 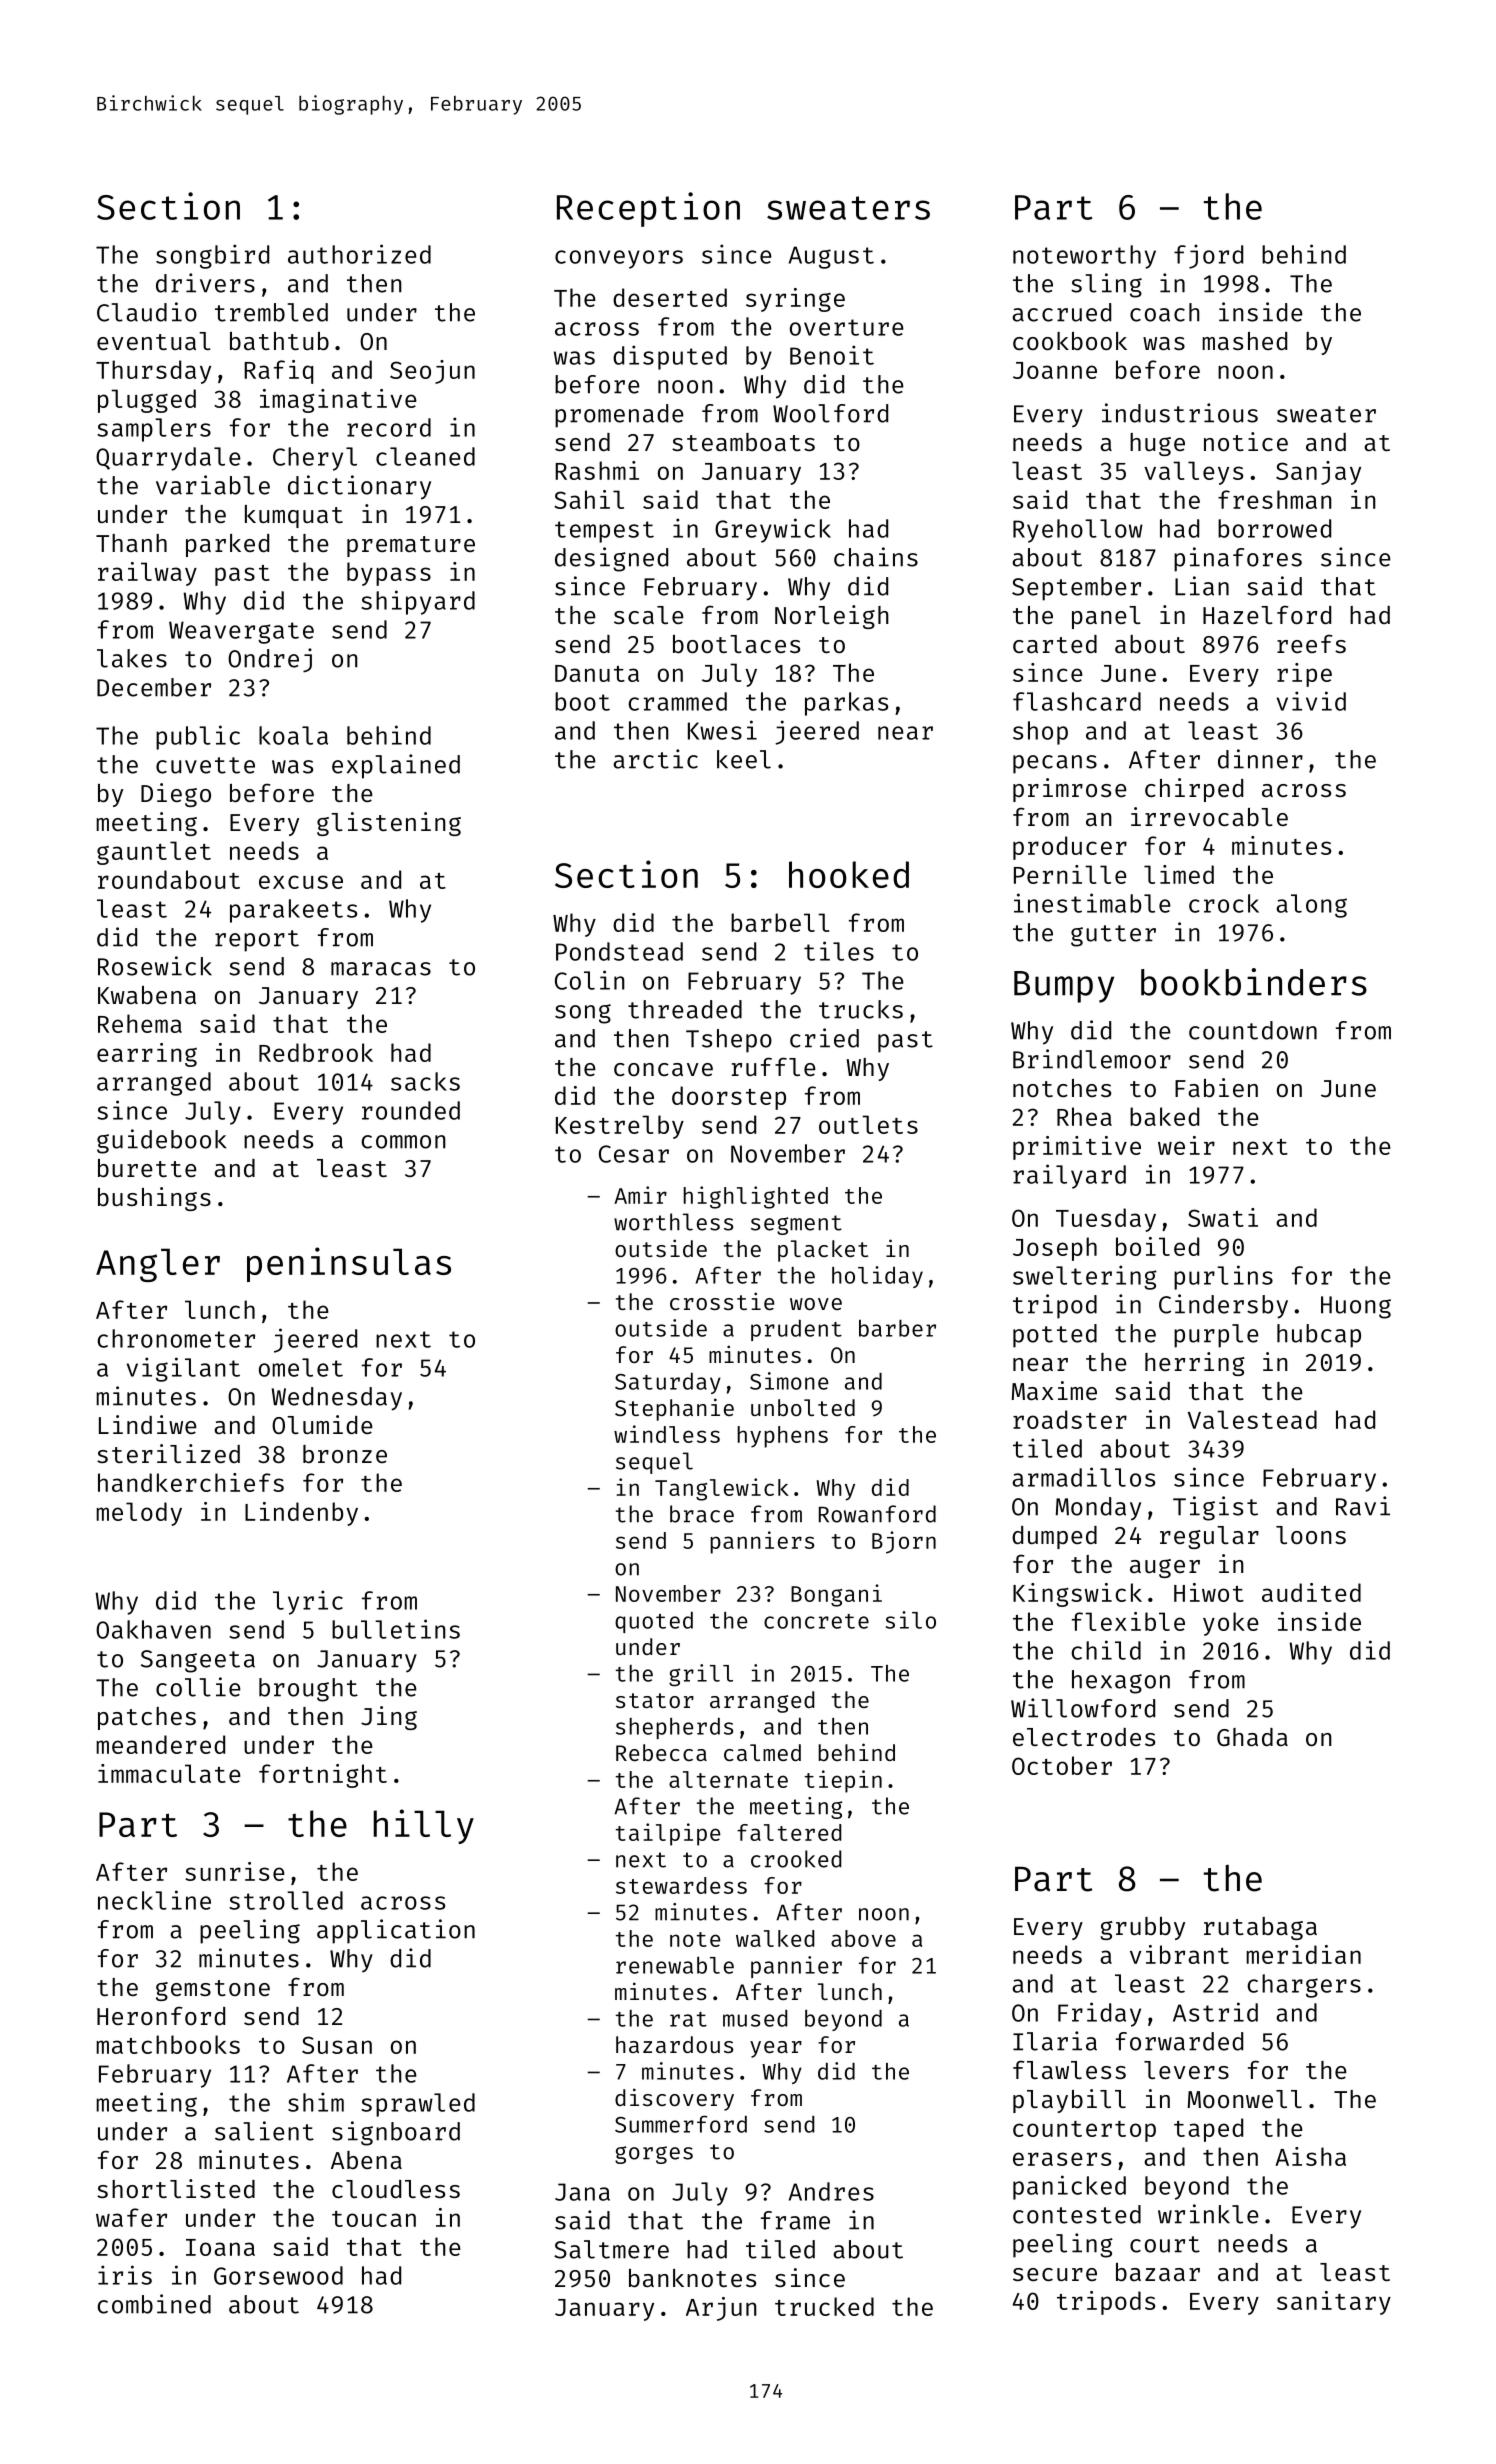 What do you see at coordinates (648, 209) in the page?
I see `Reception` at bounding box center [648, 209].
